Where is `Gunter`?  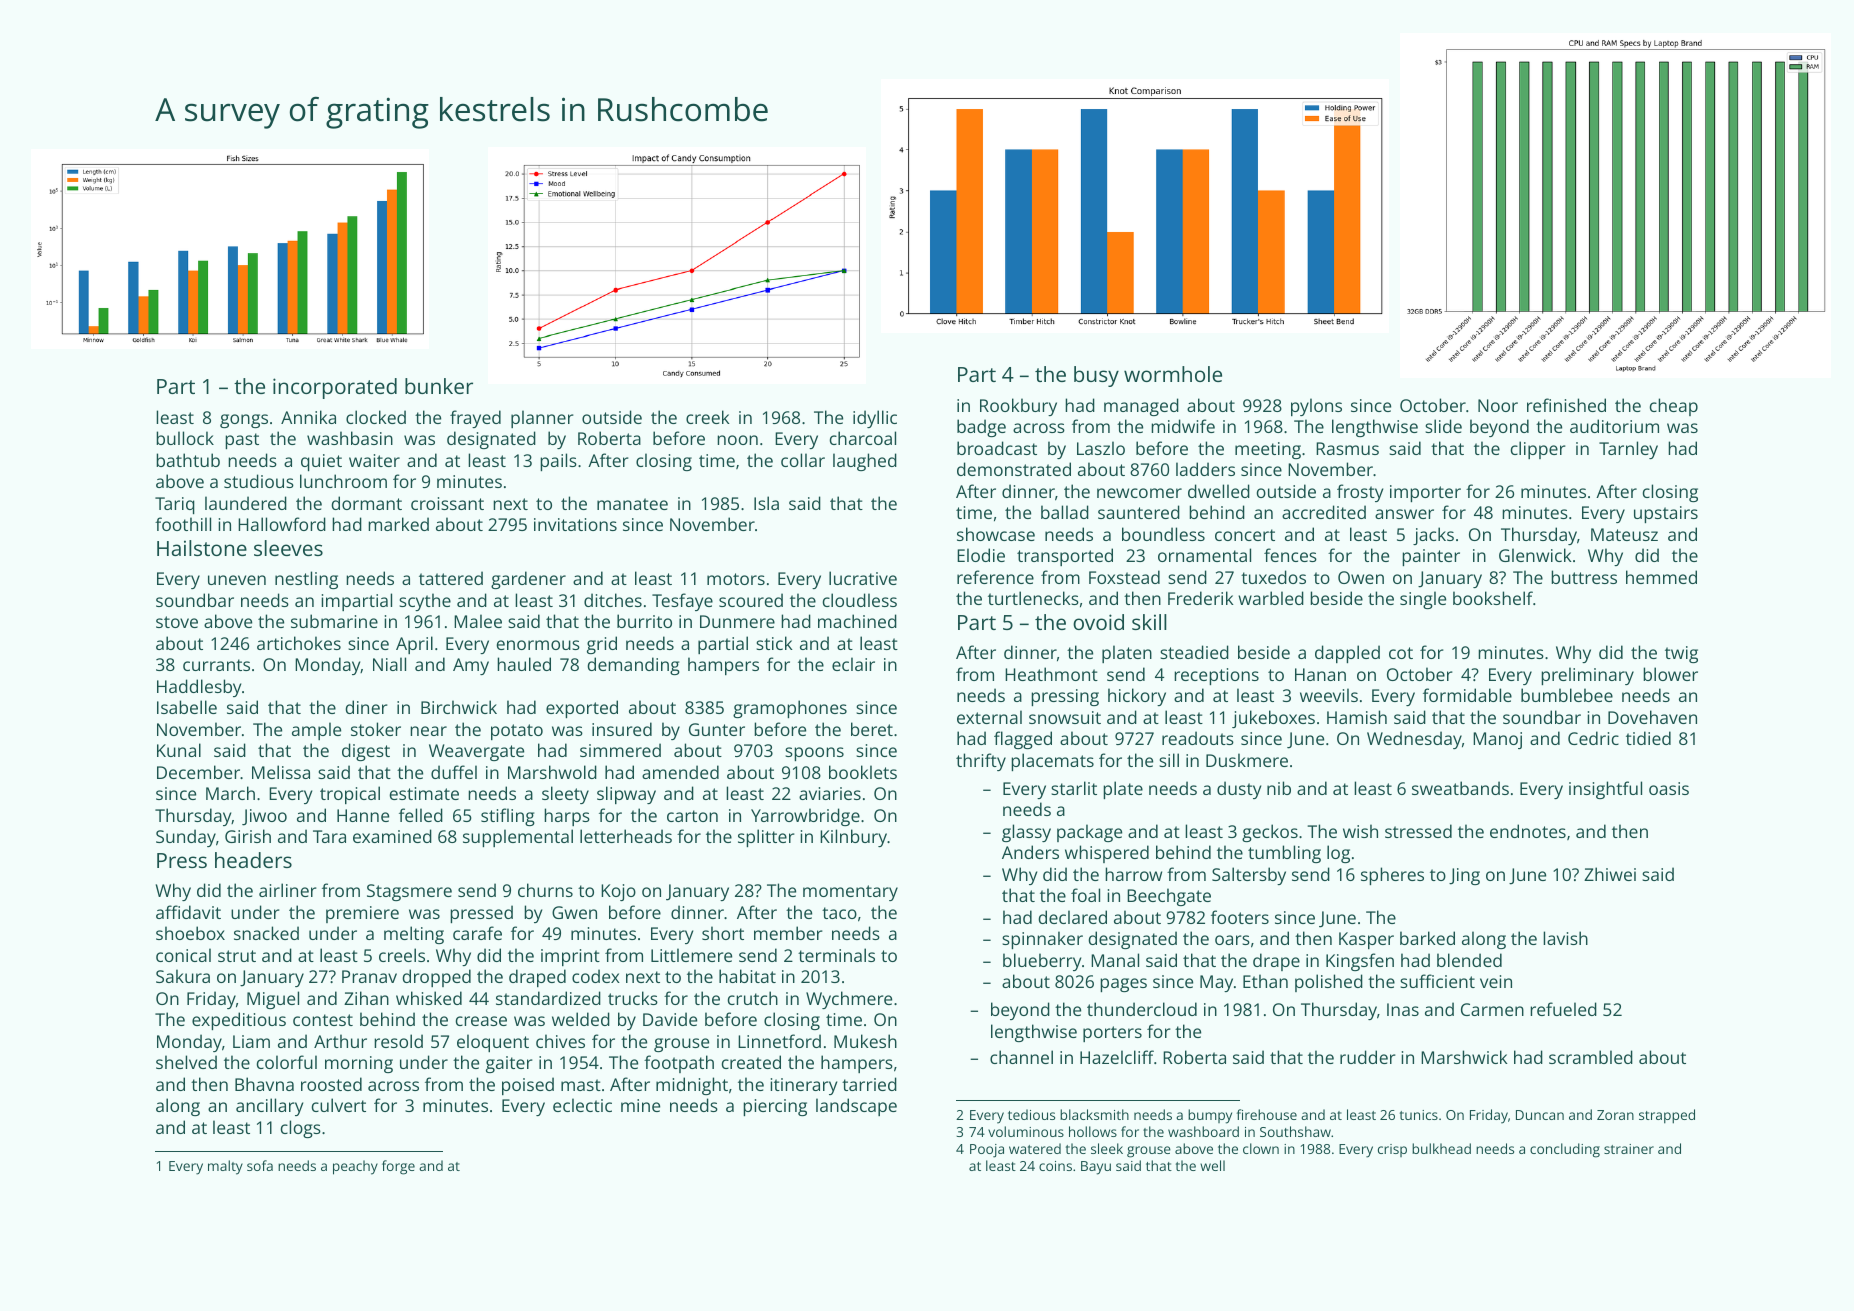 Gunter is located at coordinates (717, 729).
